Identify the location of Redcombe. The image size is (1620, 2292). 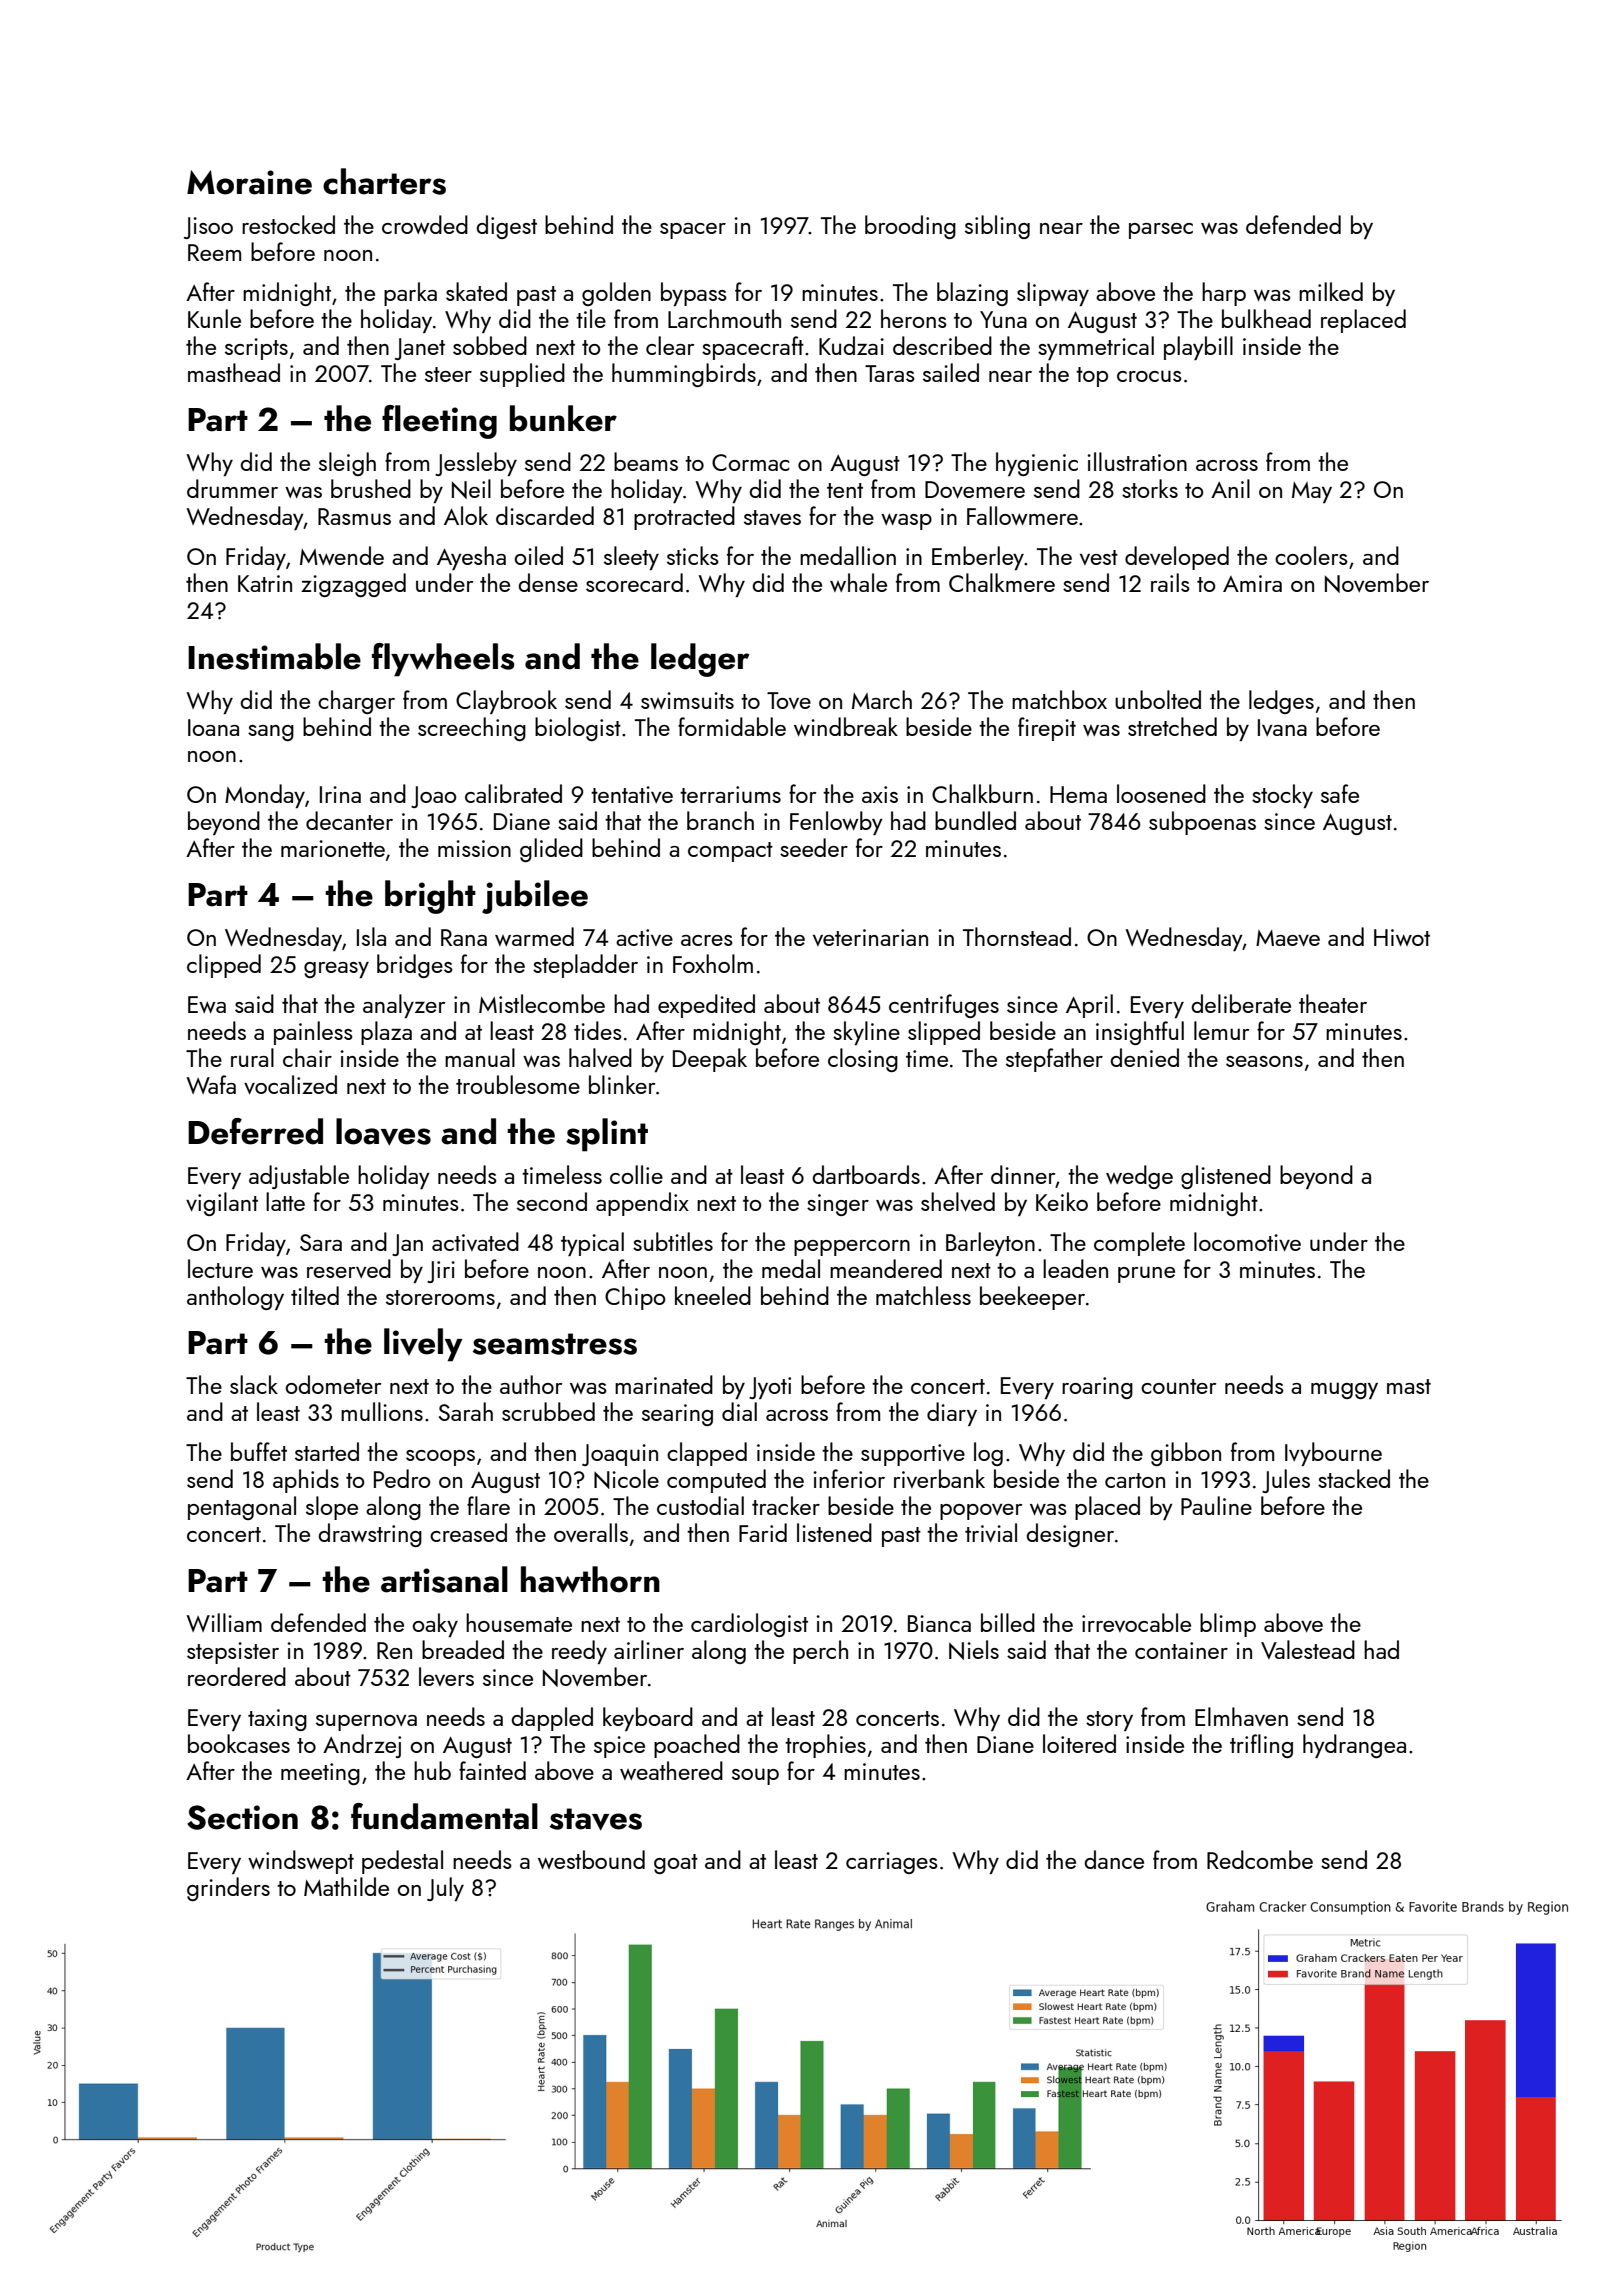
(1260, 1859).
